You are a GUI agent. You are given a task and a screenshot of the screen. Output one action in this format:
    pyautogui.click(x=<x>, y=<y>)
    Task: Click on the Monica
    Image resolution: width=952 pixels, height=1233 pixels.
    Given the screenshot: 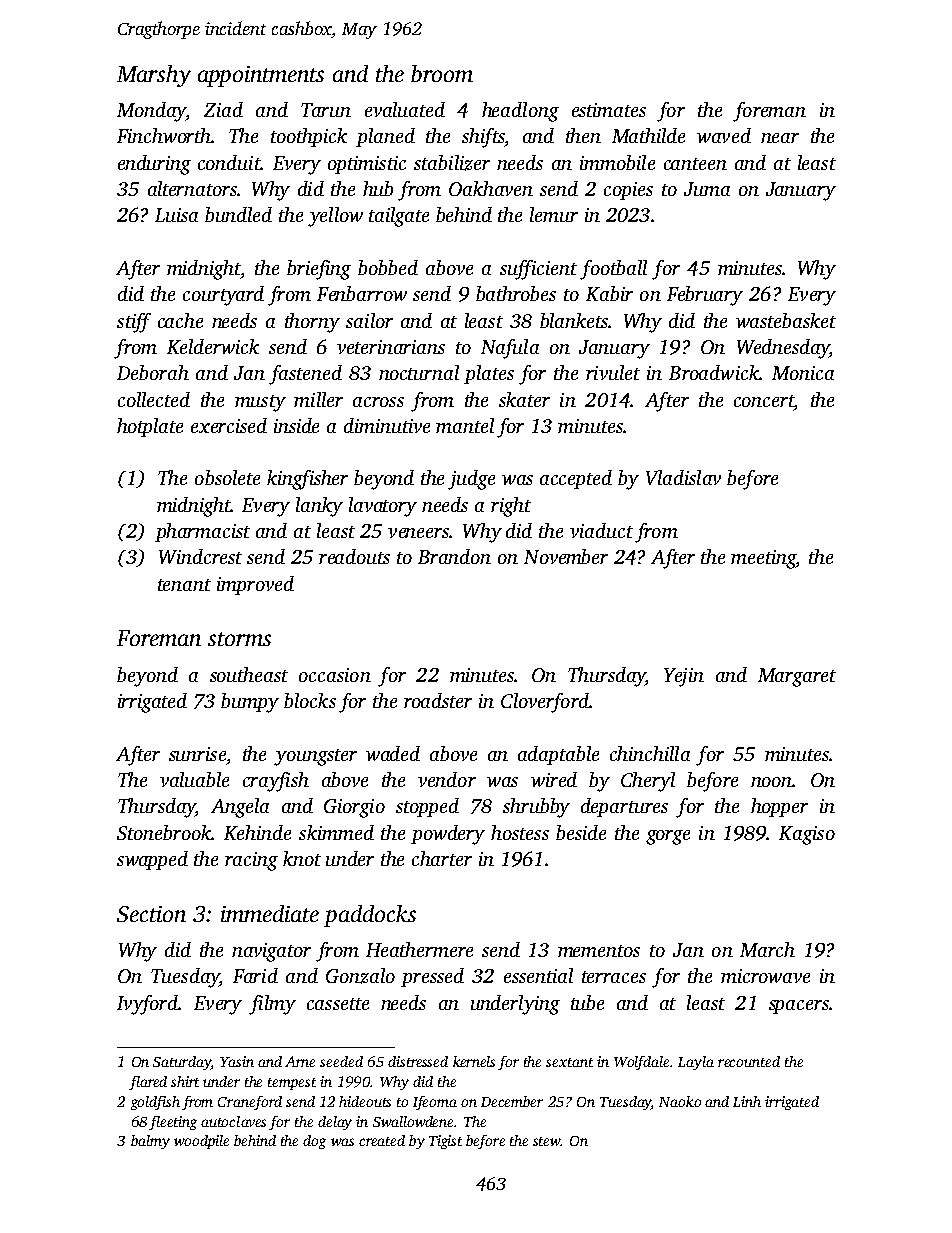 What is the action you would take?
    pyautogui.click(x=803, y=373)
